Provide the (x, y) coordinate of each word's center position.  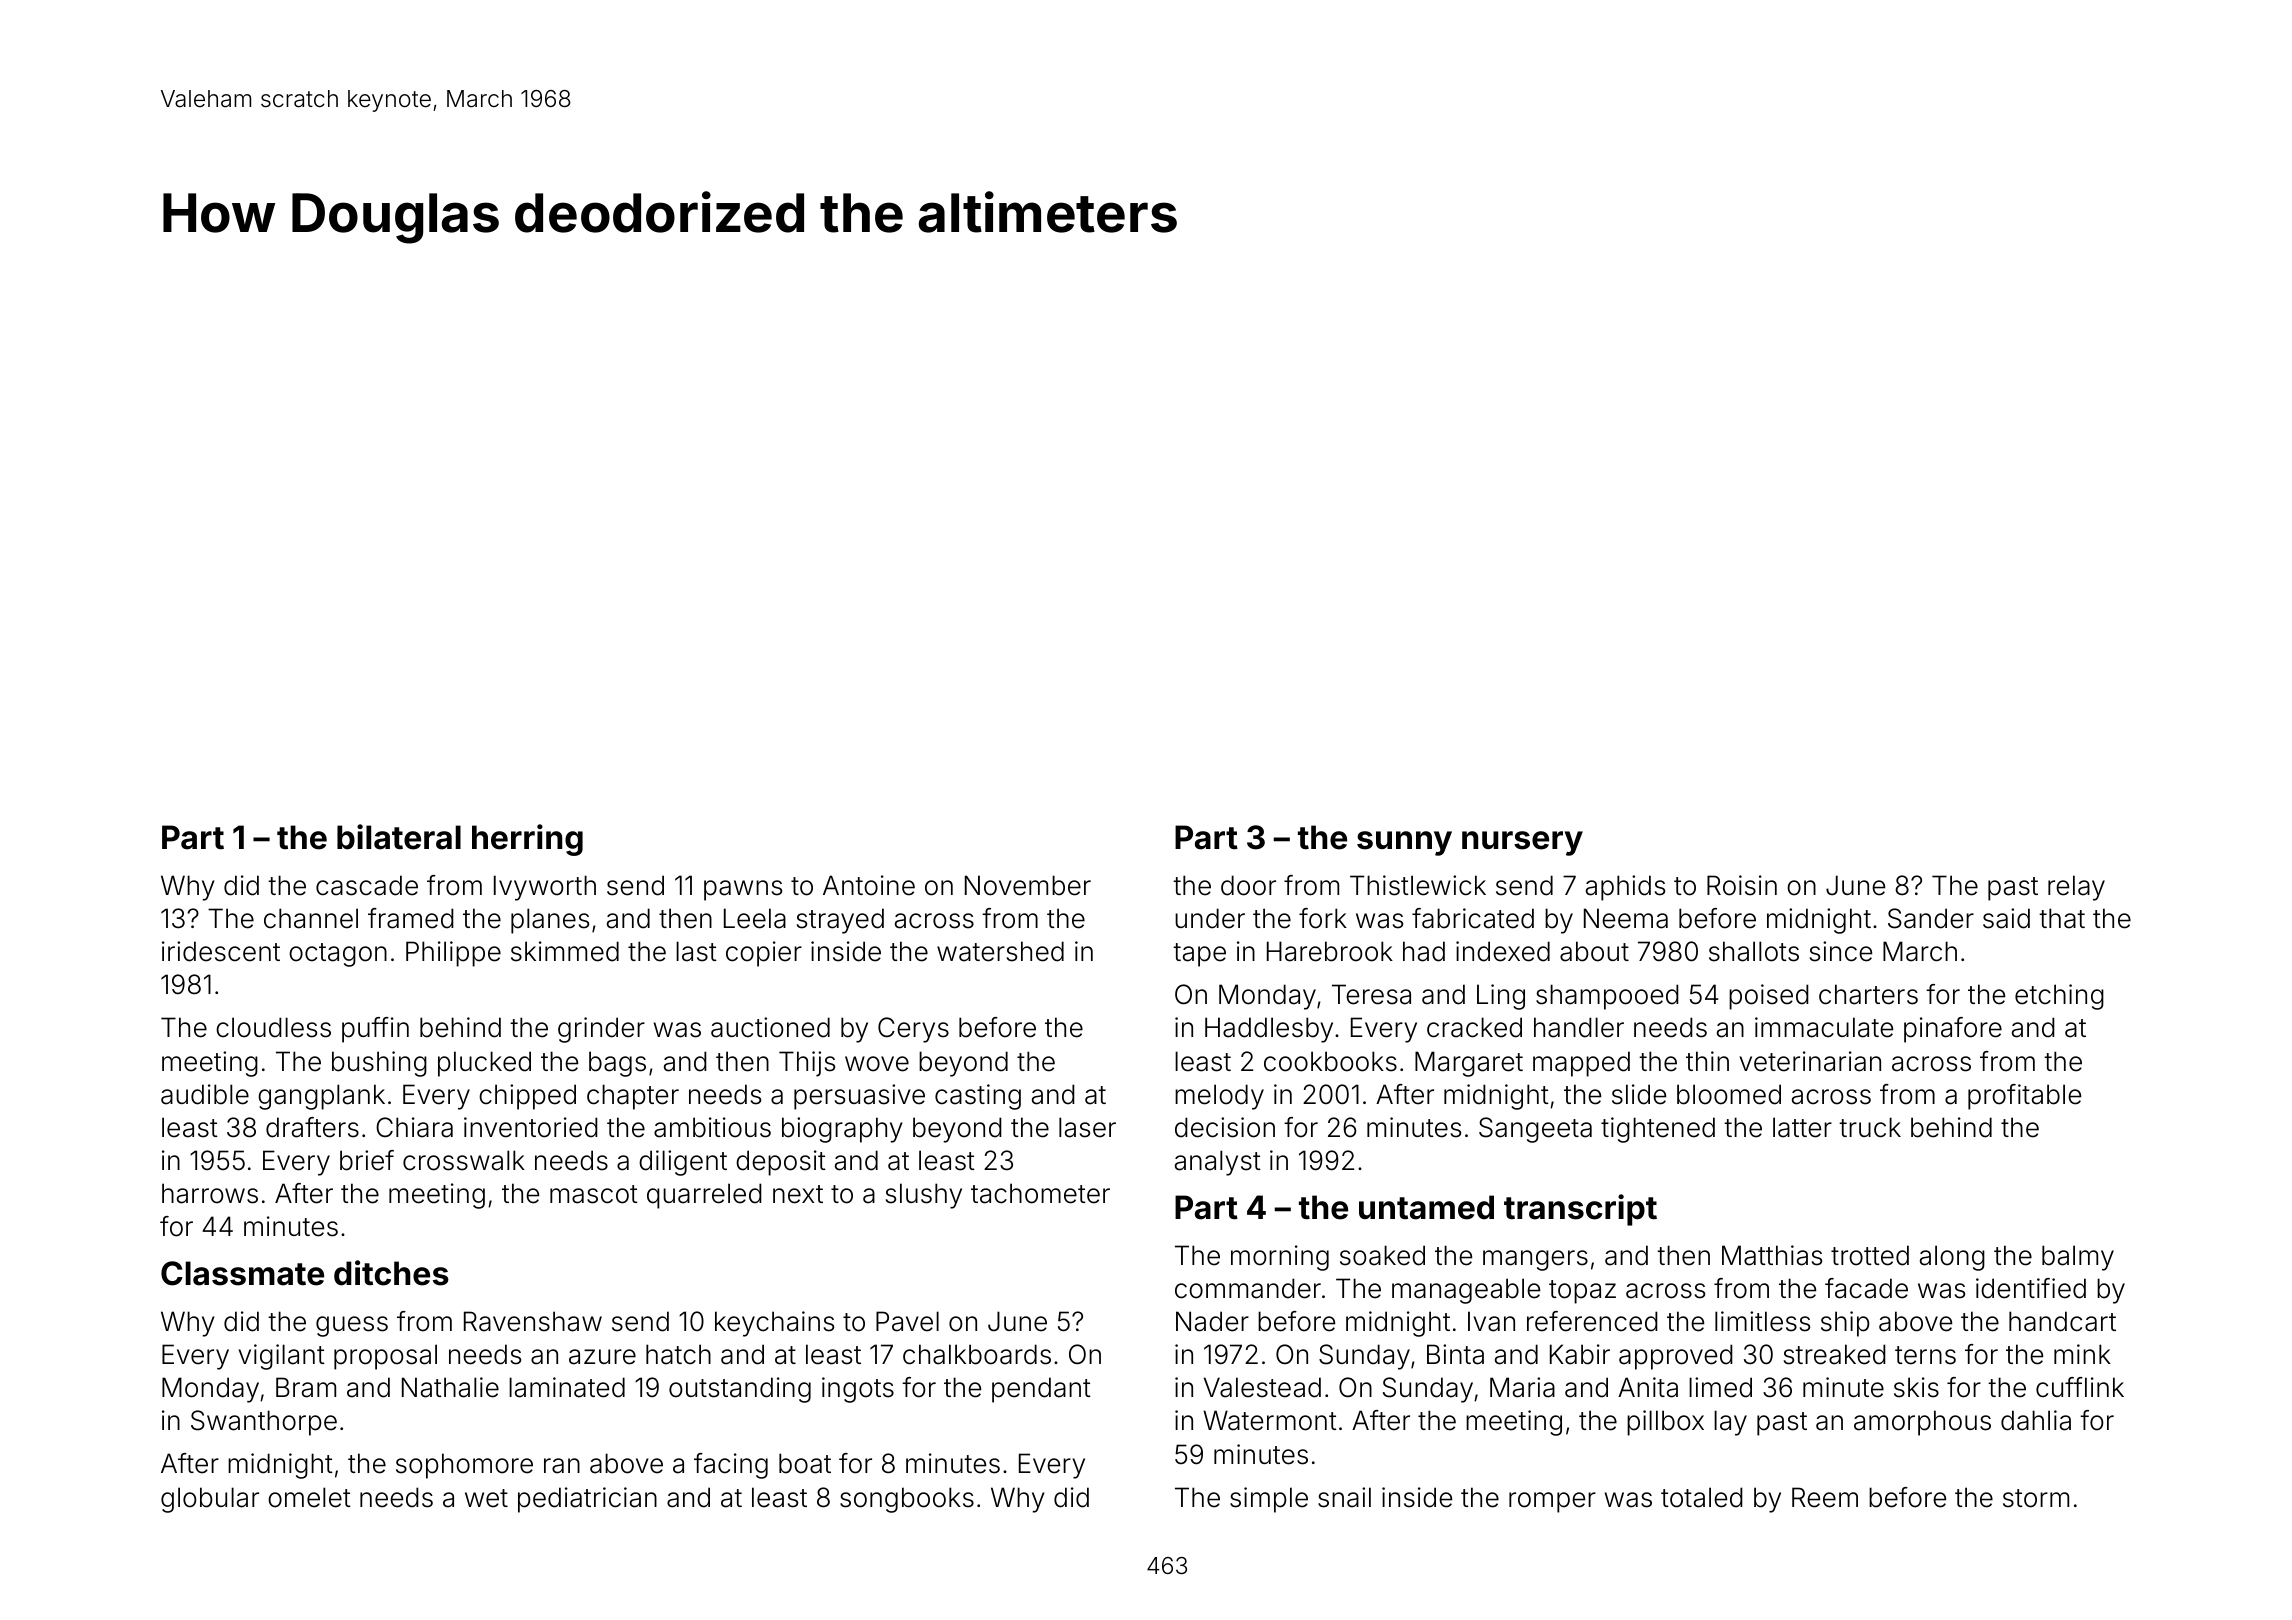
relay (2076, 888)
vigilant (281, 1357)
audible (205, 1094)
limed (1720, 1387)
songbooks (907, 1500)
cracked (1474, 1027)
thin (1707, 1061)
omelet (309, 1497)
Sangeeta (1535, 1130)
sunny (1404, 843)
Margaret (1469, 1064)
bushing (379, 1064)
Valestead (1262, 1387)
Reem (1825, 1497)
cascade (367, 885)
